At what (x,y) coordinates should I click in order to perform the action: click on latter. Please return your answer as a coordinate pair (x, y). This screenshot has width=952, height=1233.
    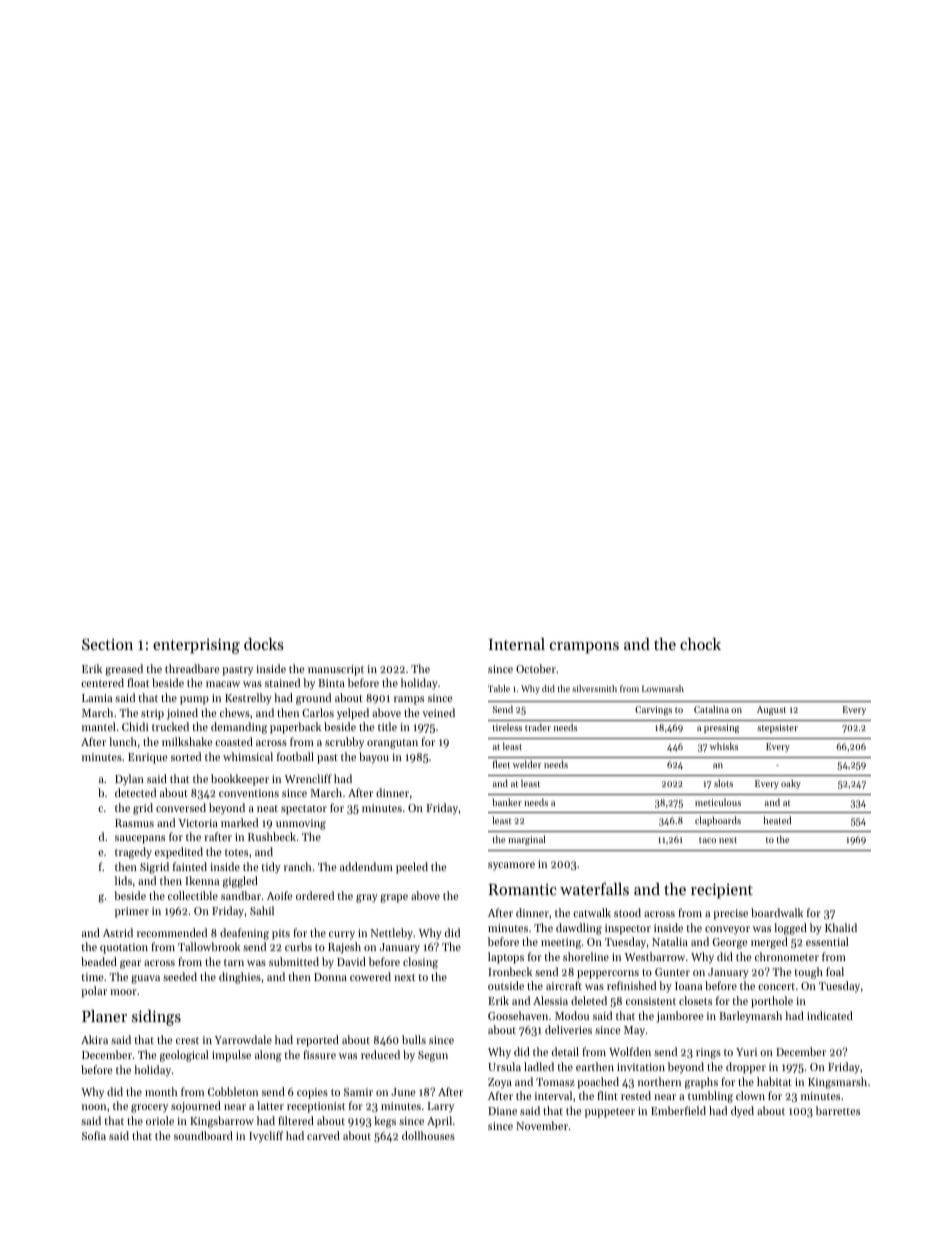
    Looking at the image, I should click on (270, 1105).
